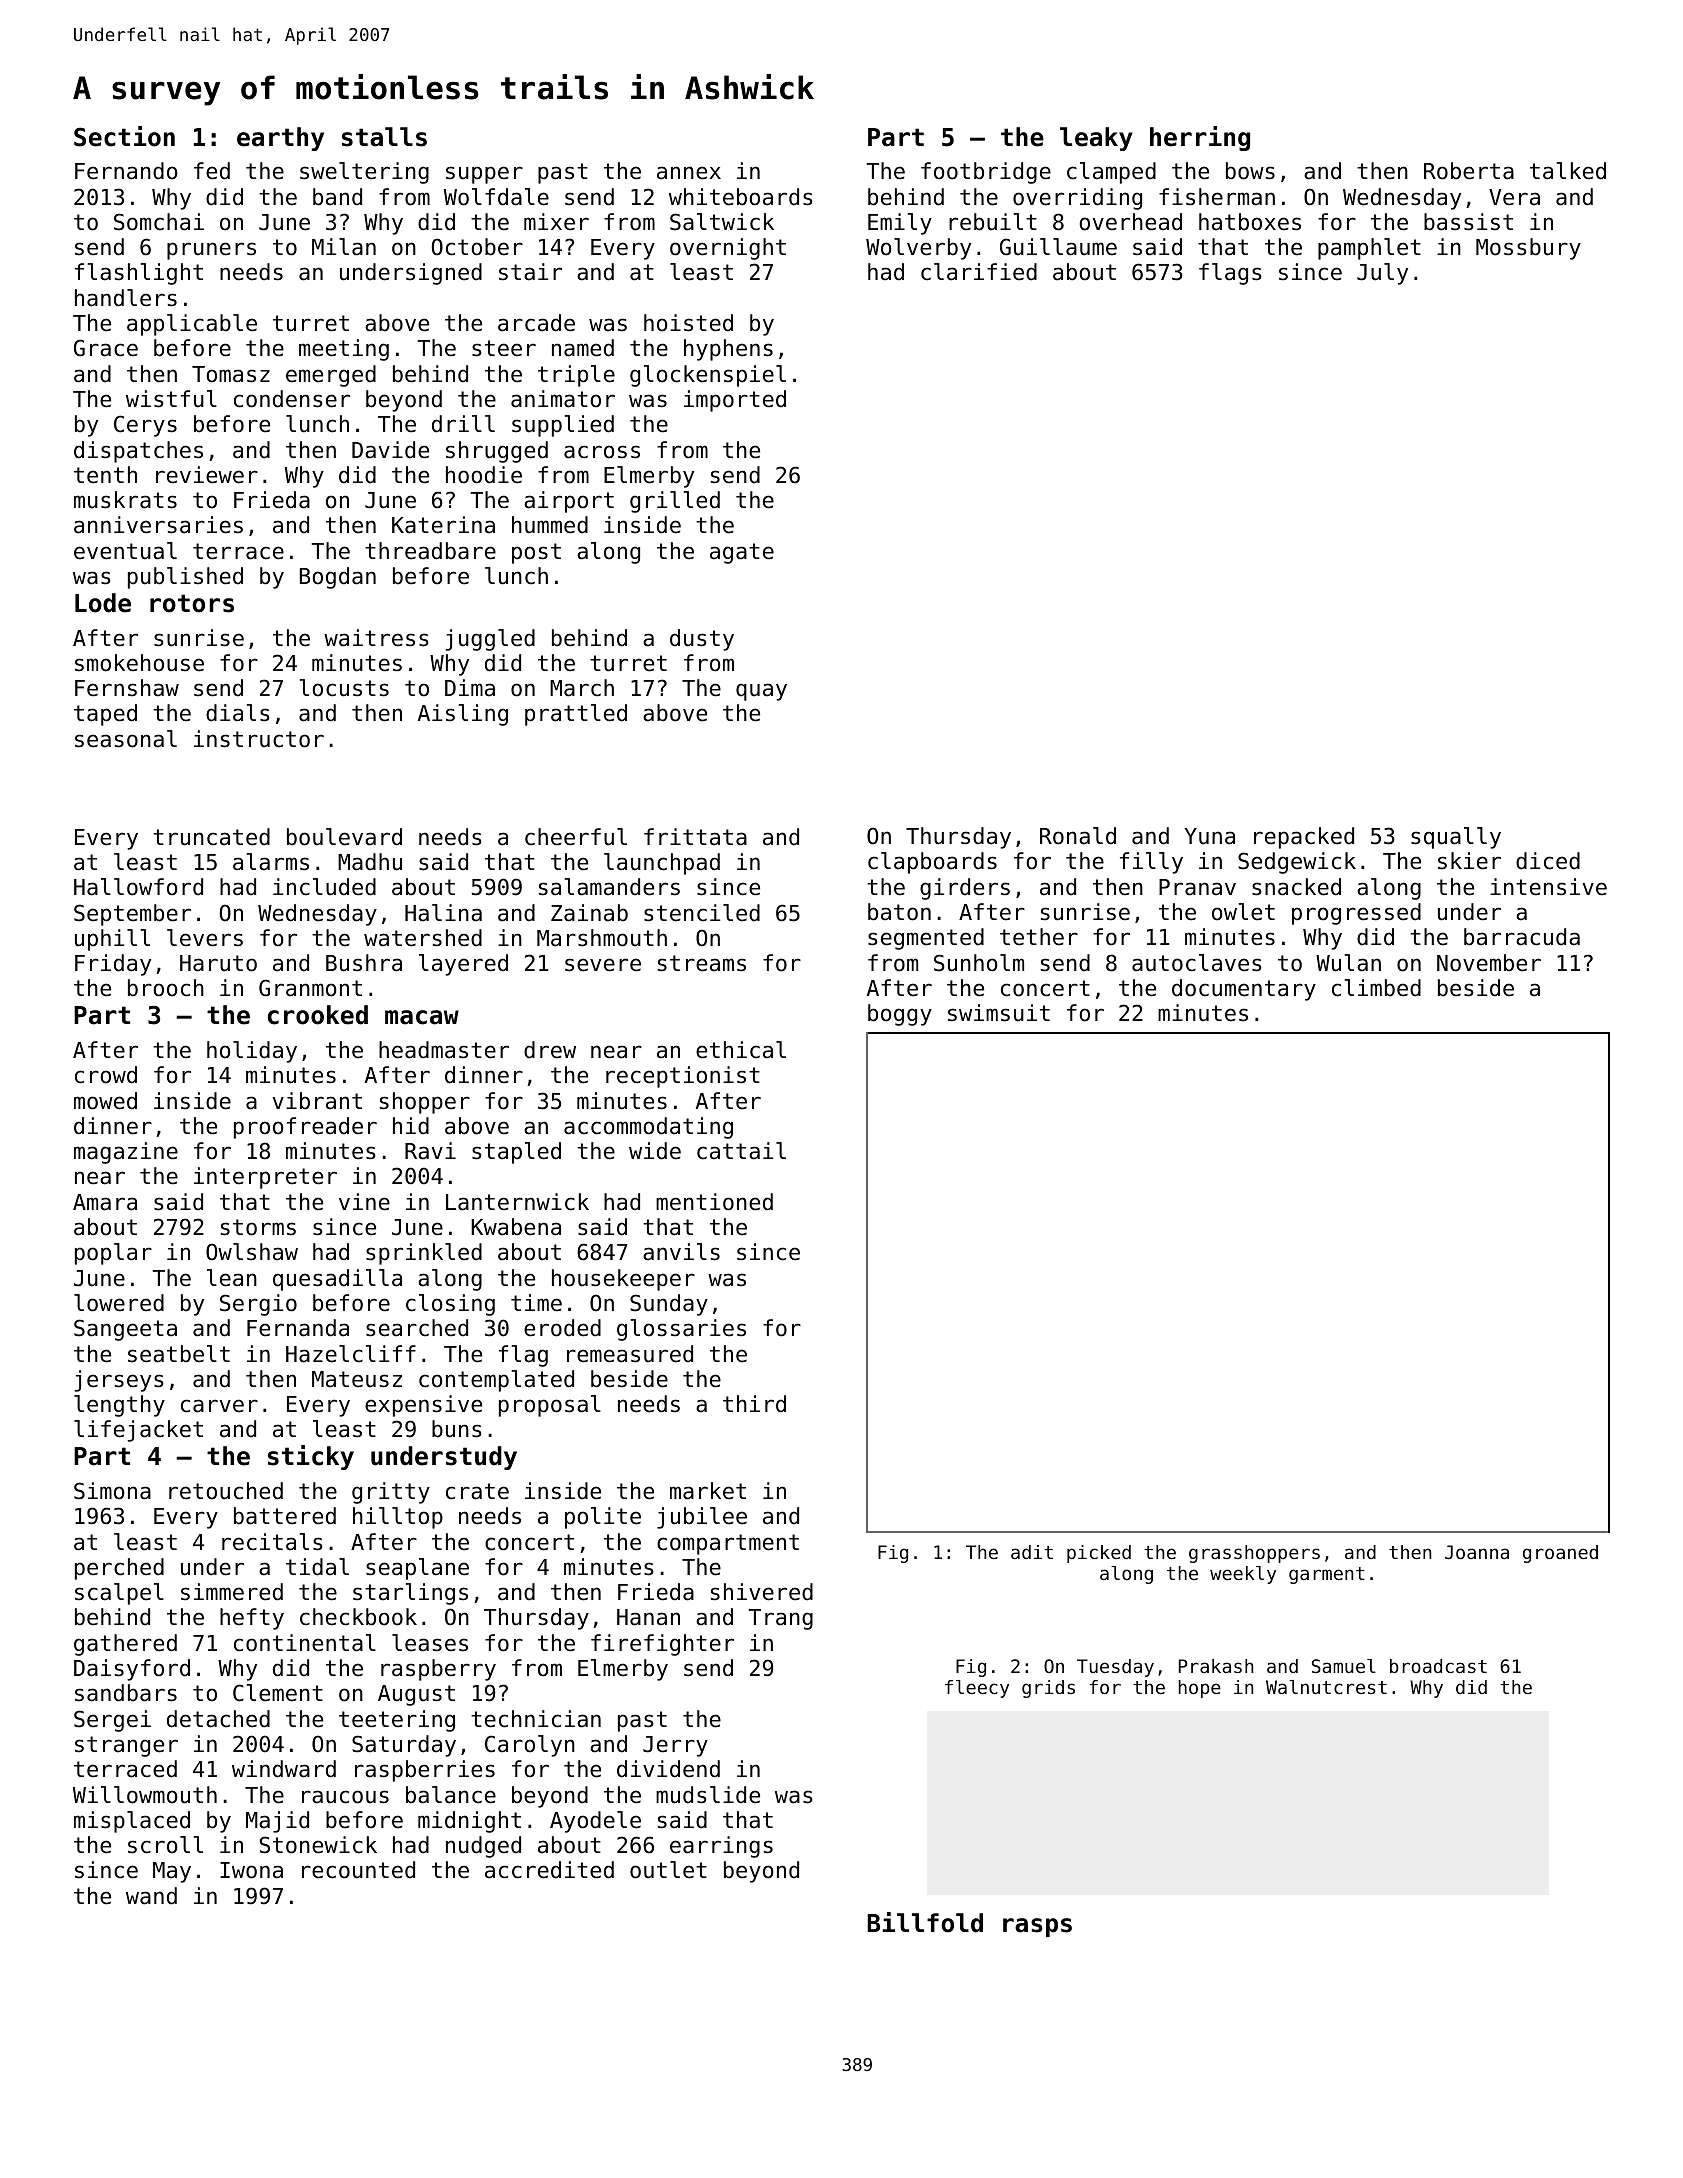 Image resolution: width=1683 pixels, height=2178 pixels. I want to click on drew, so click(550, 1050).
